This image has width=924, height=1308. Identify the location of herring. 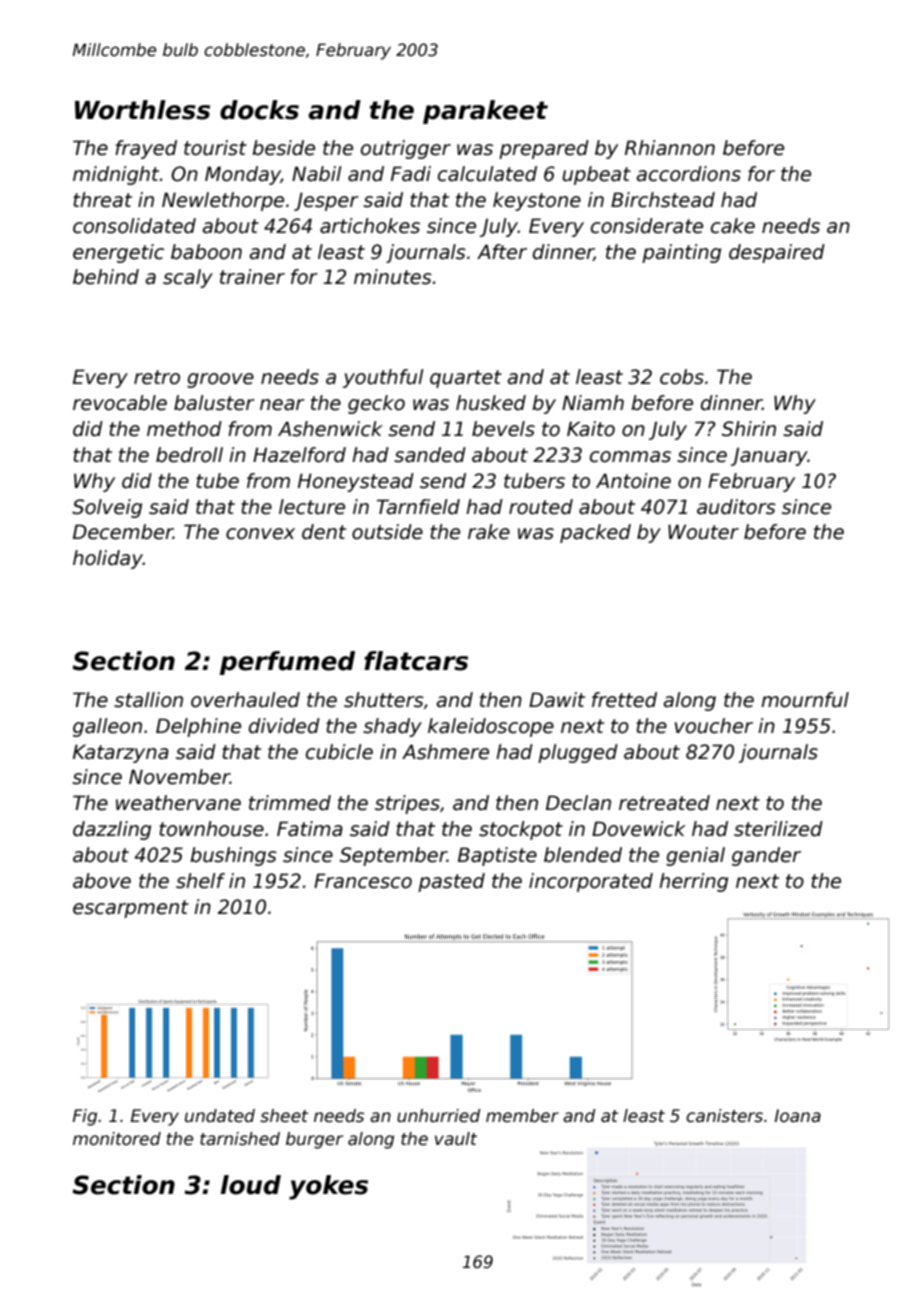
(693, 882).
